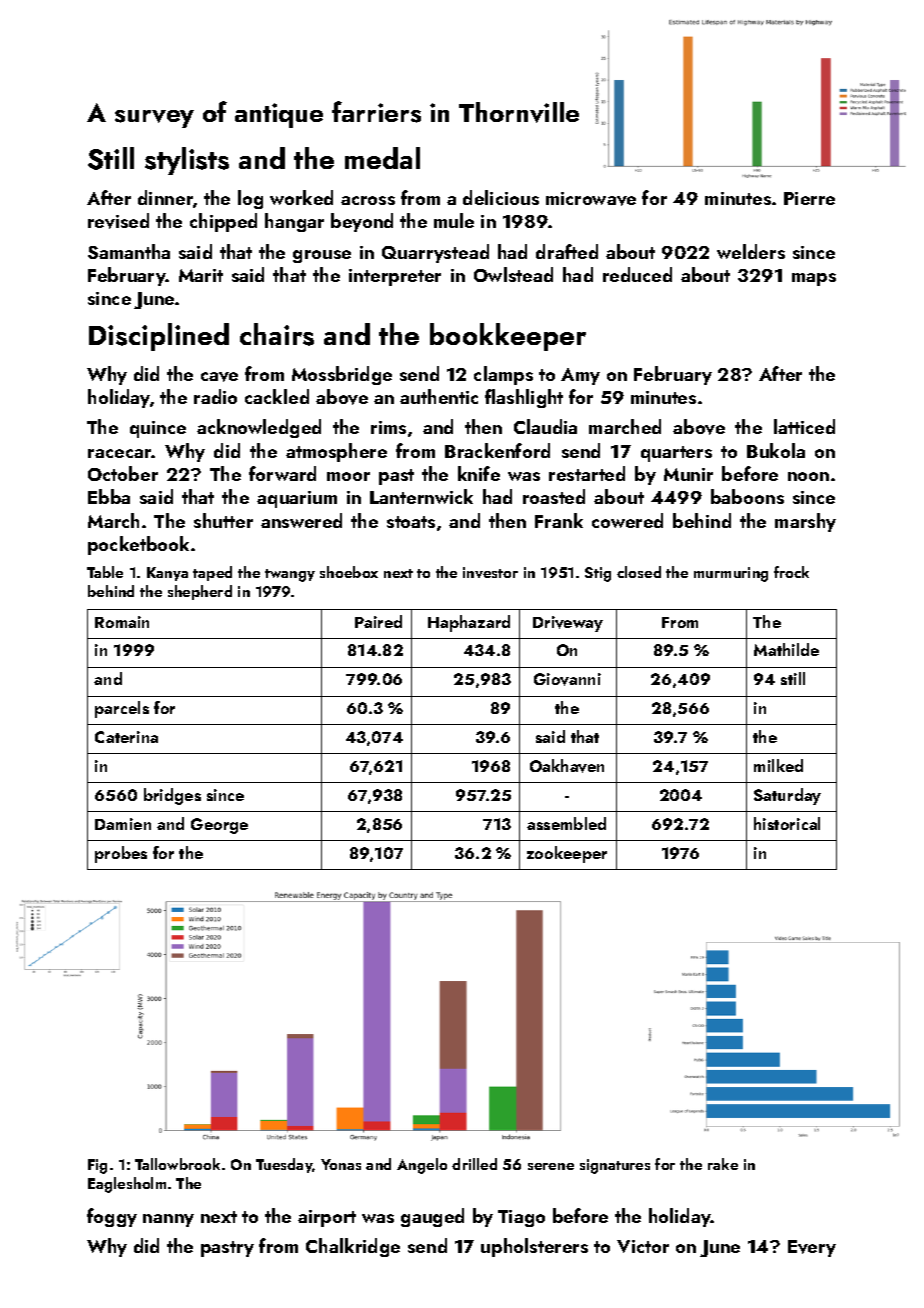  Describe the element at coordinates (791, 572) in the page. I see `frock` at that location.
